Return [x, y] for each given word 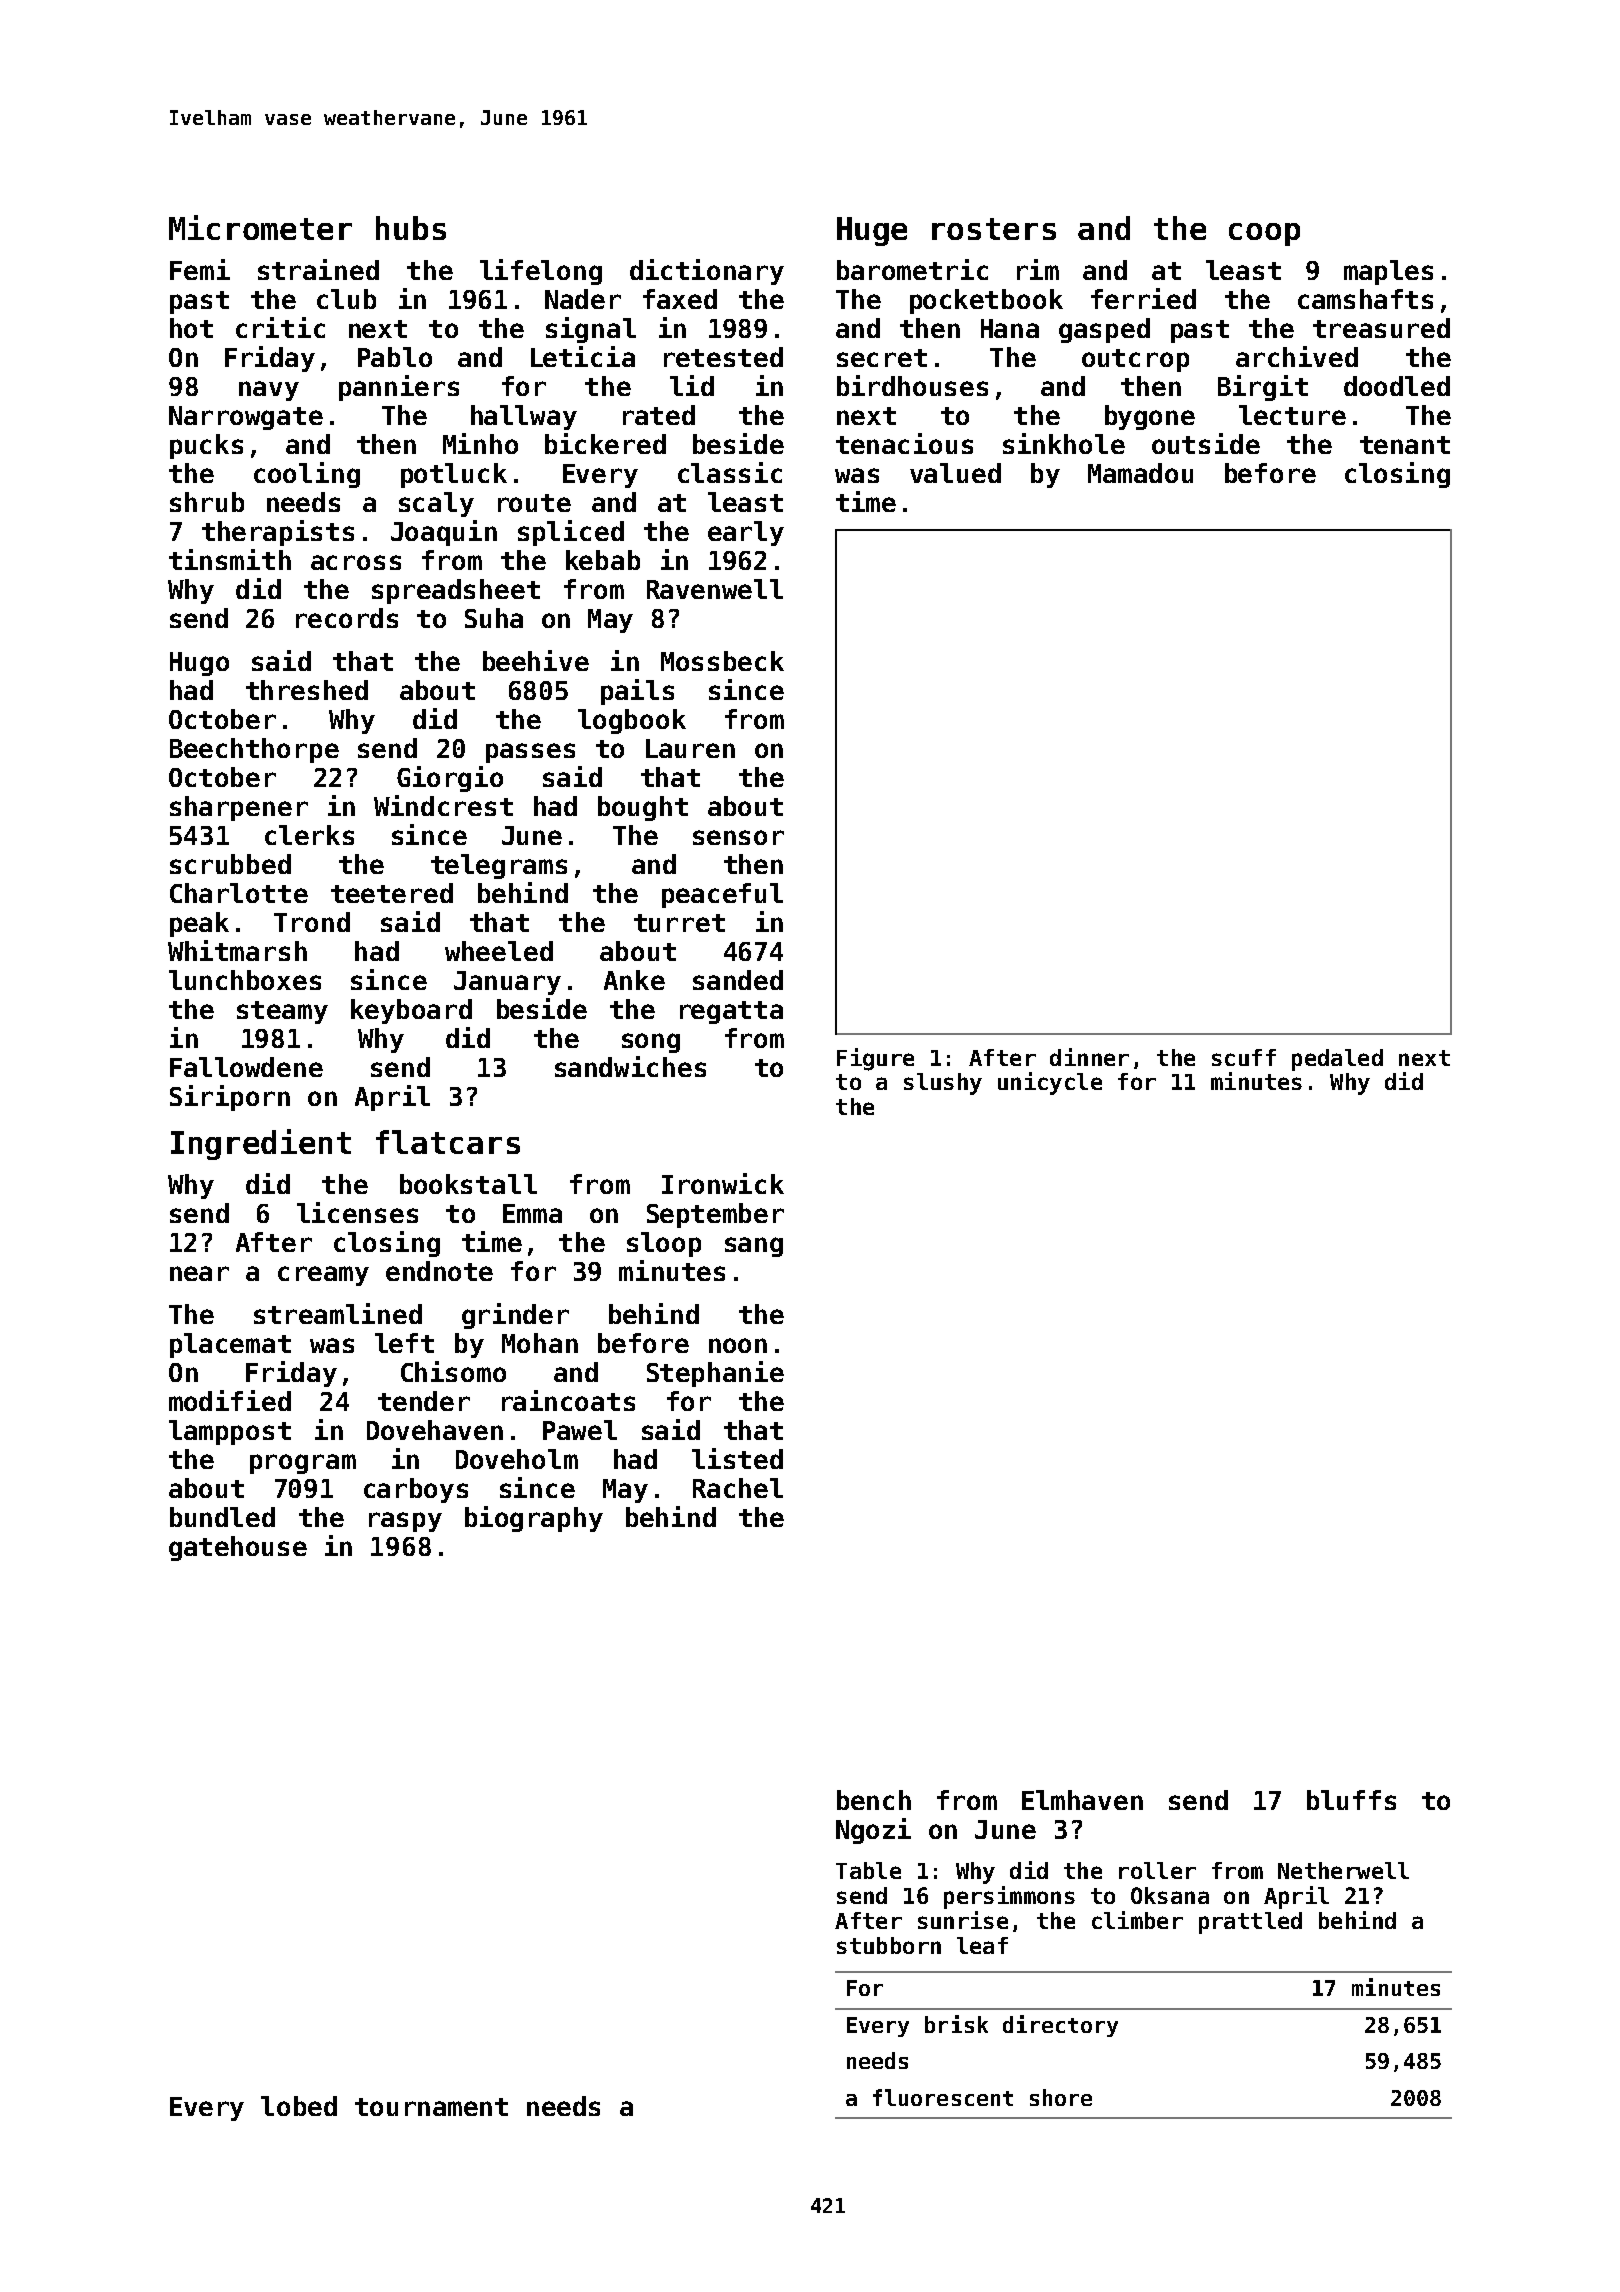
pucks [206, 446]
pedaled [1337, 1060]
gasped [1104, 330]
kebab [603, 560]
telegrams [499, 866]
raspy [405, 1522]
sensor [738, 837]
